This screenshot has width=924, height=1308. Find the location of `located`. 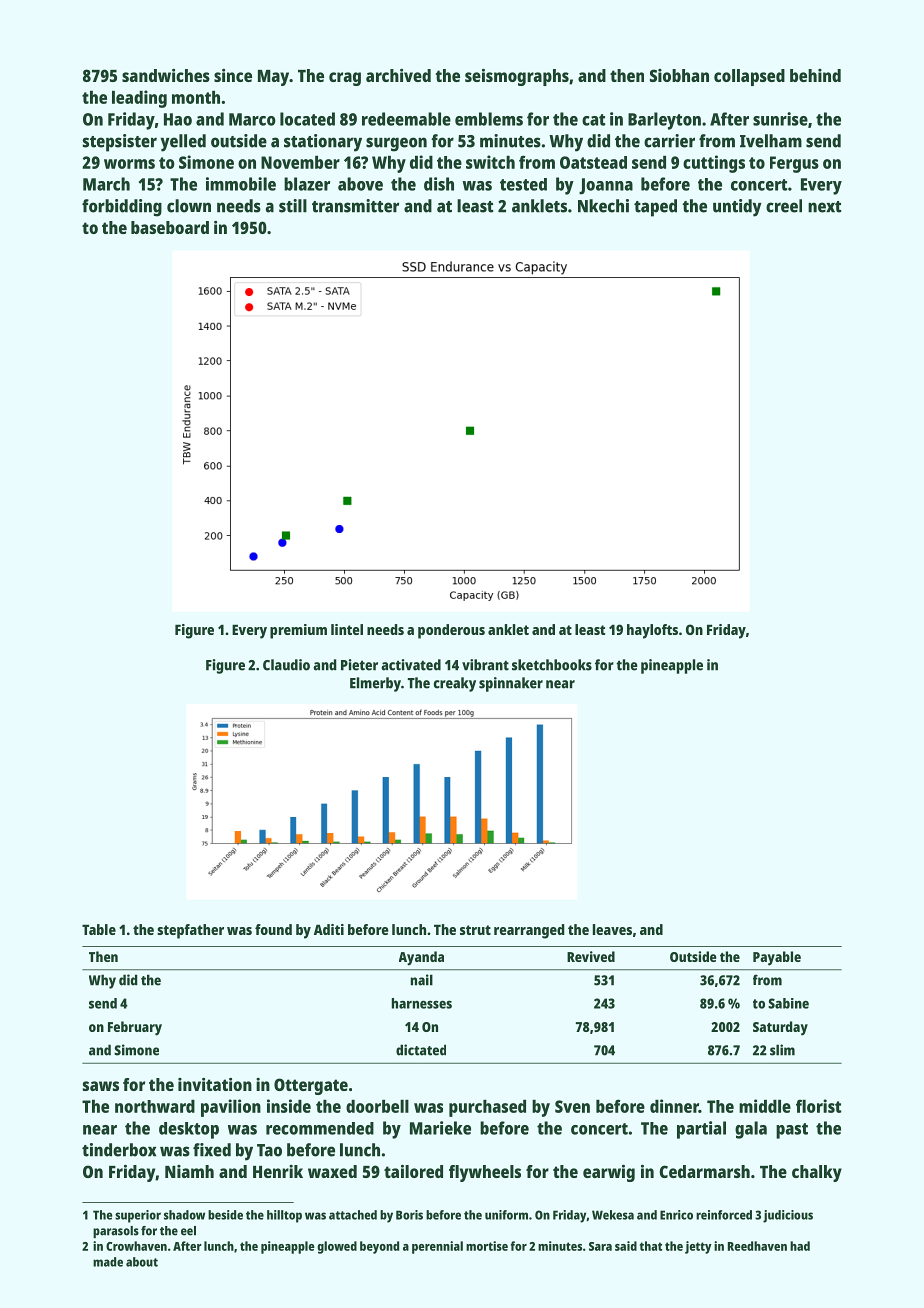

located is located at coordinates (307, 119).
